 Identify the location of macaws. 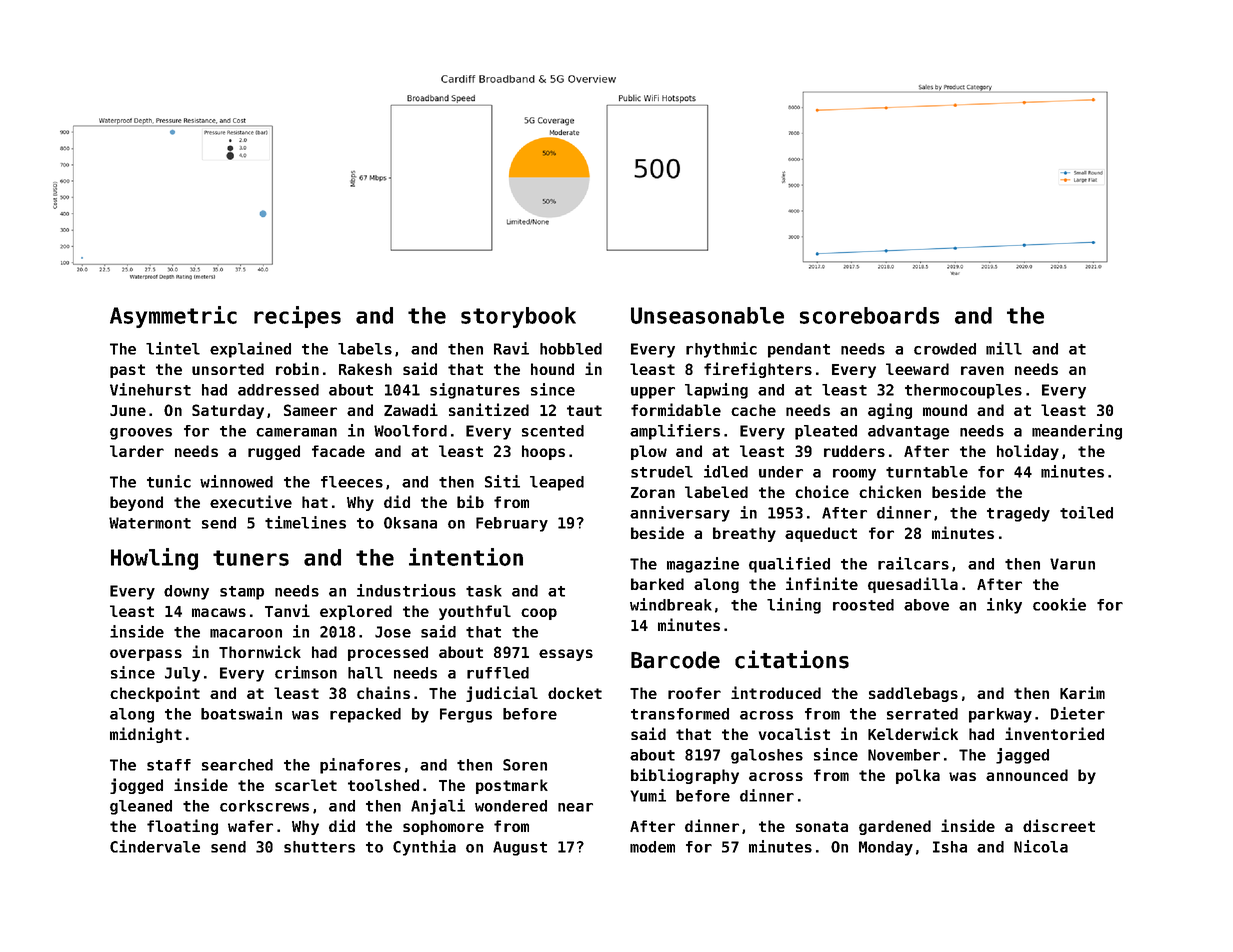
(219, 612).
